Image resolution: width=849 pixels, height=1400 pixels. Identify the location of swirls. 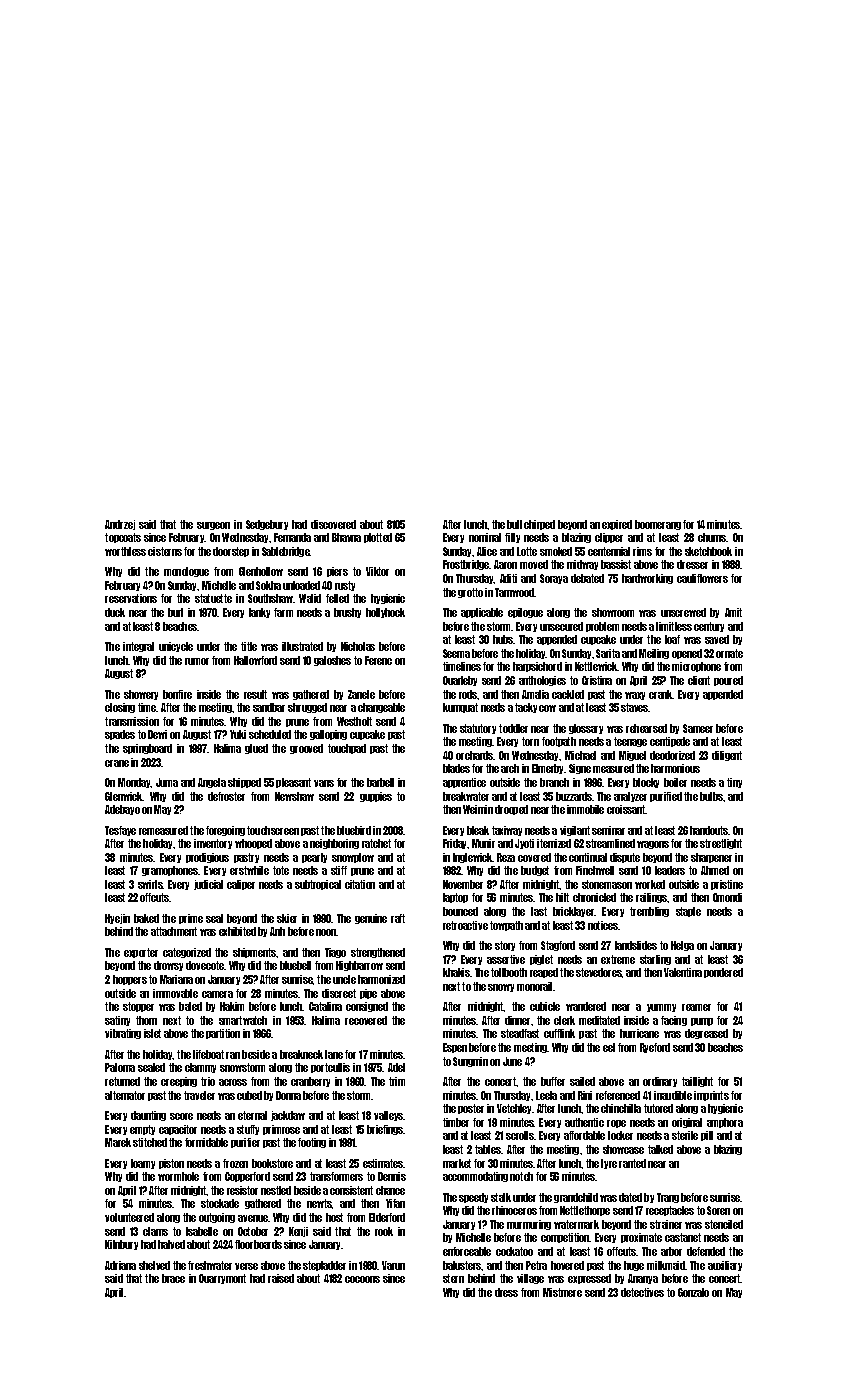
(150, 884).
